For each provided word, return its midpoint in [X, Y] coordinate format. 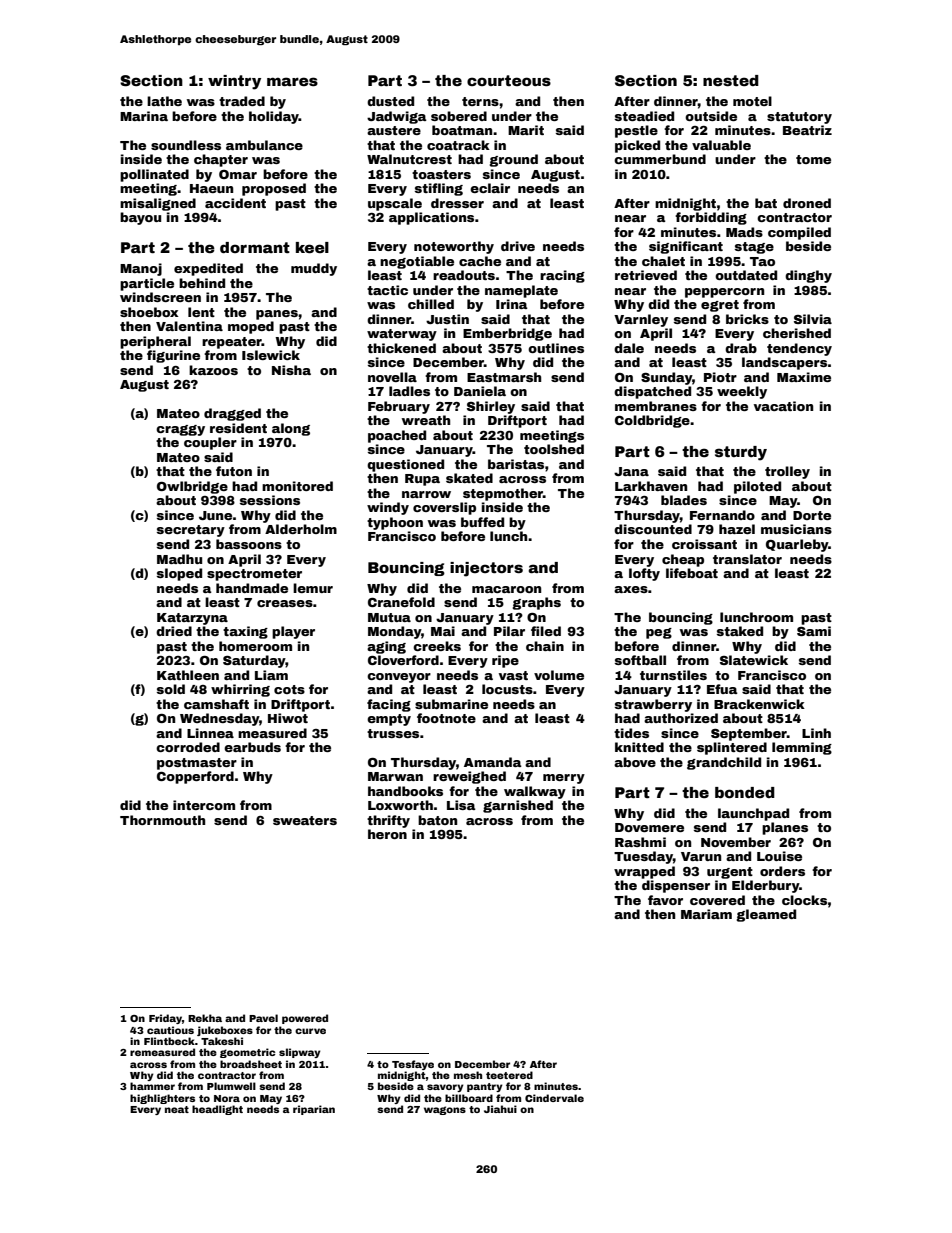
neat [177, 1109]
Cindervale [554, 1098]
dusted [390, 101]
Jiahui [500, 1109]
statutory [799, 118]
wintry [234, 82]
